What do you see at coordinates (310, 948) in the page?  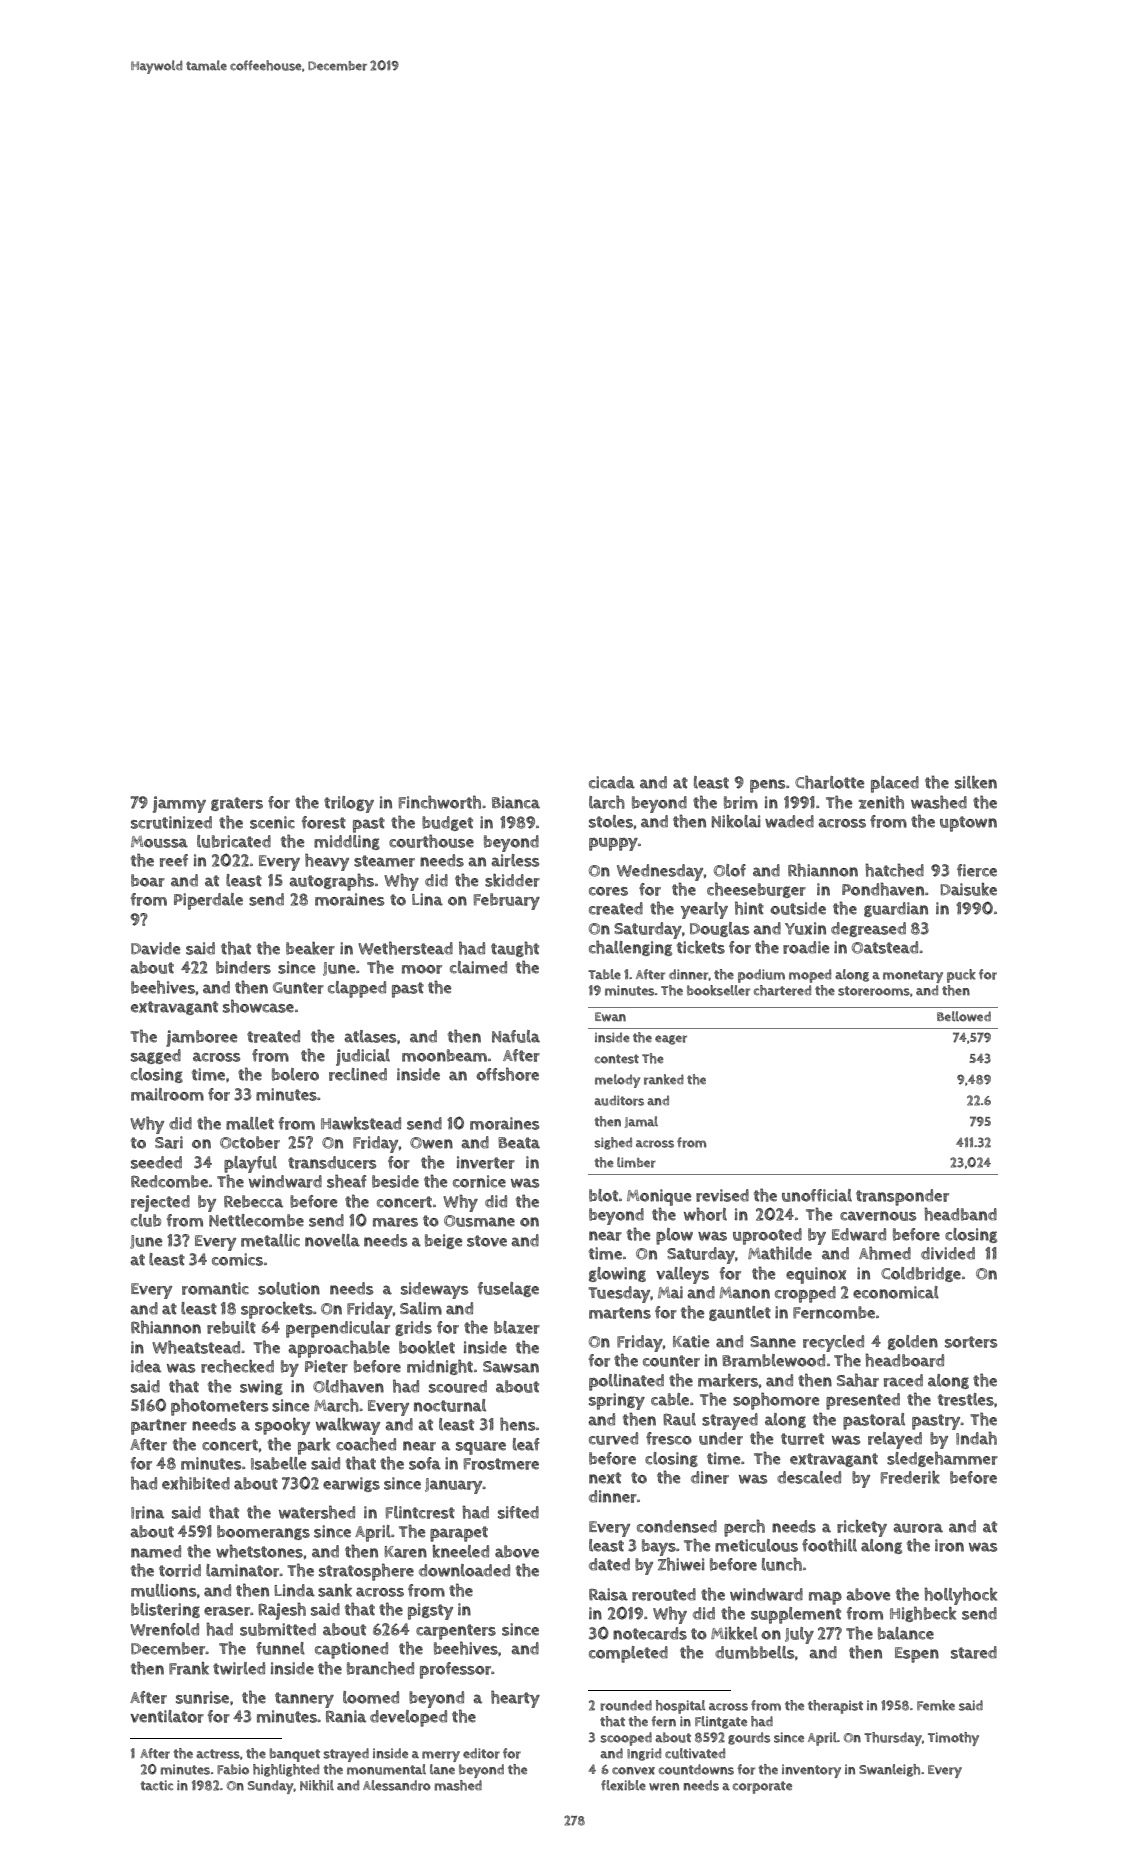 I see `beaker` at bounding box center [310, 948].
